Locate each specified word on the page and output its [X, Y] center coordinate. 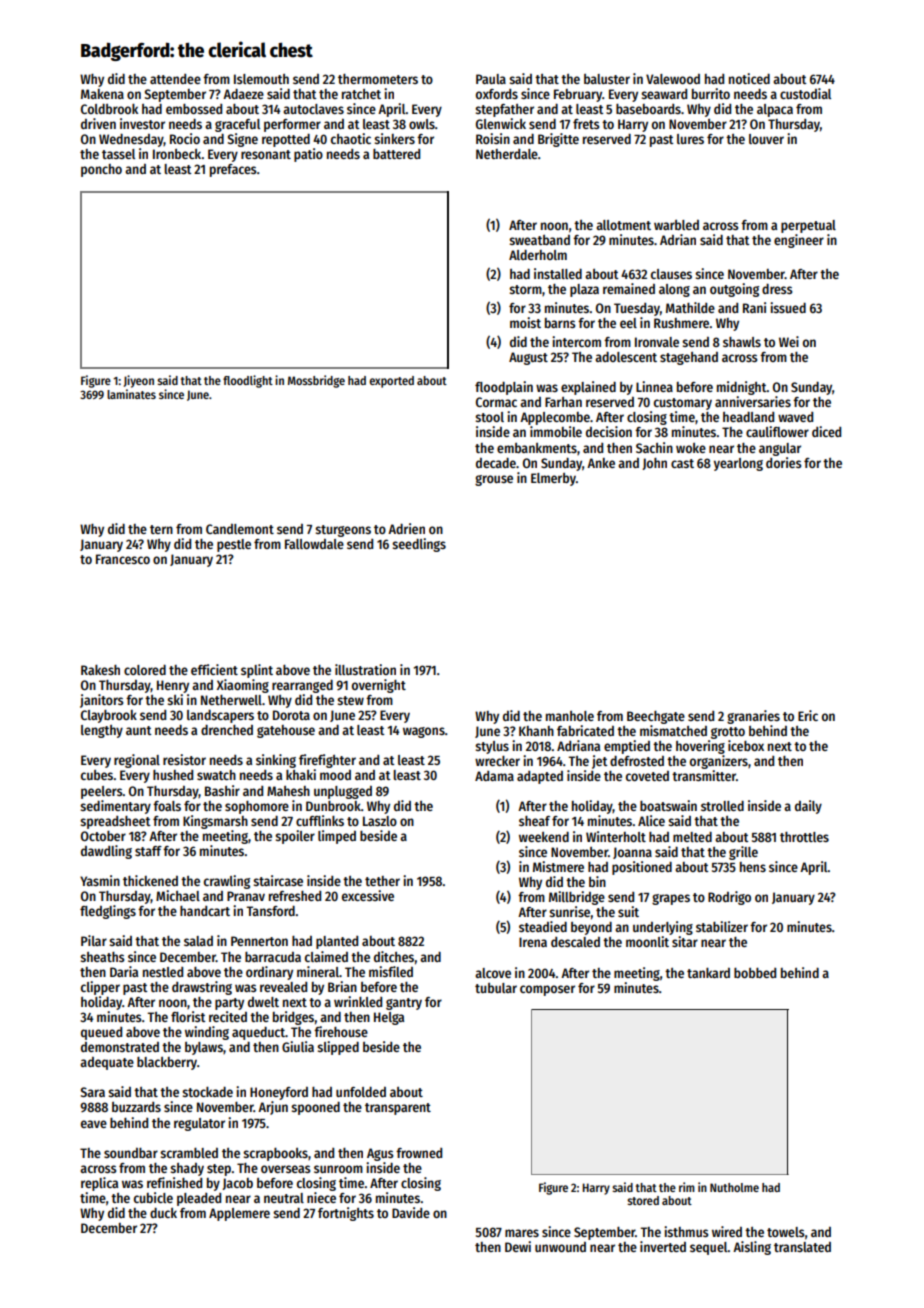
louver [766, 139]
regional [137, 761]
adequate [107, 1063]
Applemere [239, 1214]
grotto [728, 733]
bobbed [755, 973]
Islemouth [261, 79]
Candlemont [240, 529]
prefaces [233, 170]
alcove [493, 973]
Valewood [673, 79]
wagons [424, 732]
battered [396, 154]
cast [682, 463]
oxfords [497, 94]
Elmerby [553, 479]
